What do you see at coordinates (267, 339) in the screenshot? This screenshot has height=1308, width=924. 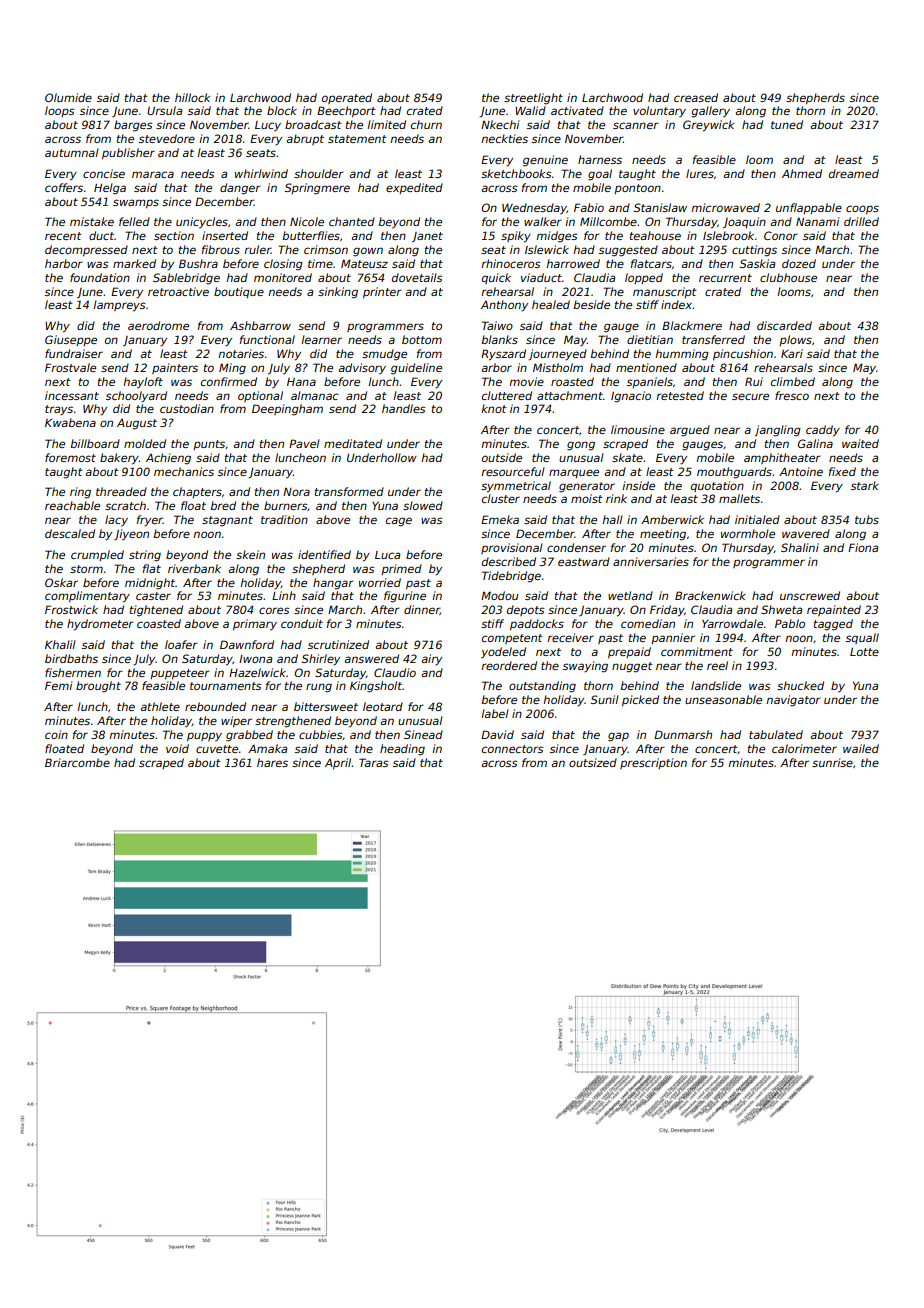 I see `functional` at bounding box center [267, 339].
